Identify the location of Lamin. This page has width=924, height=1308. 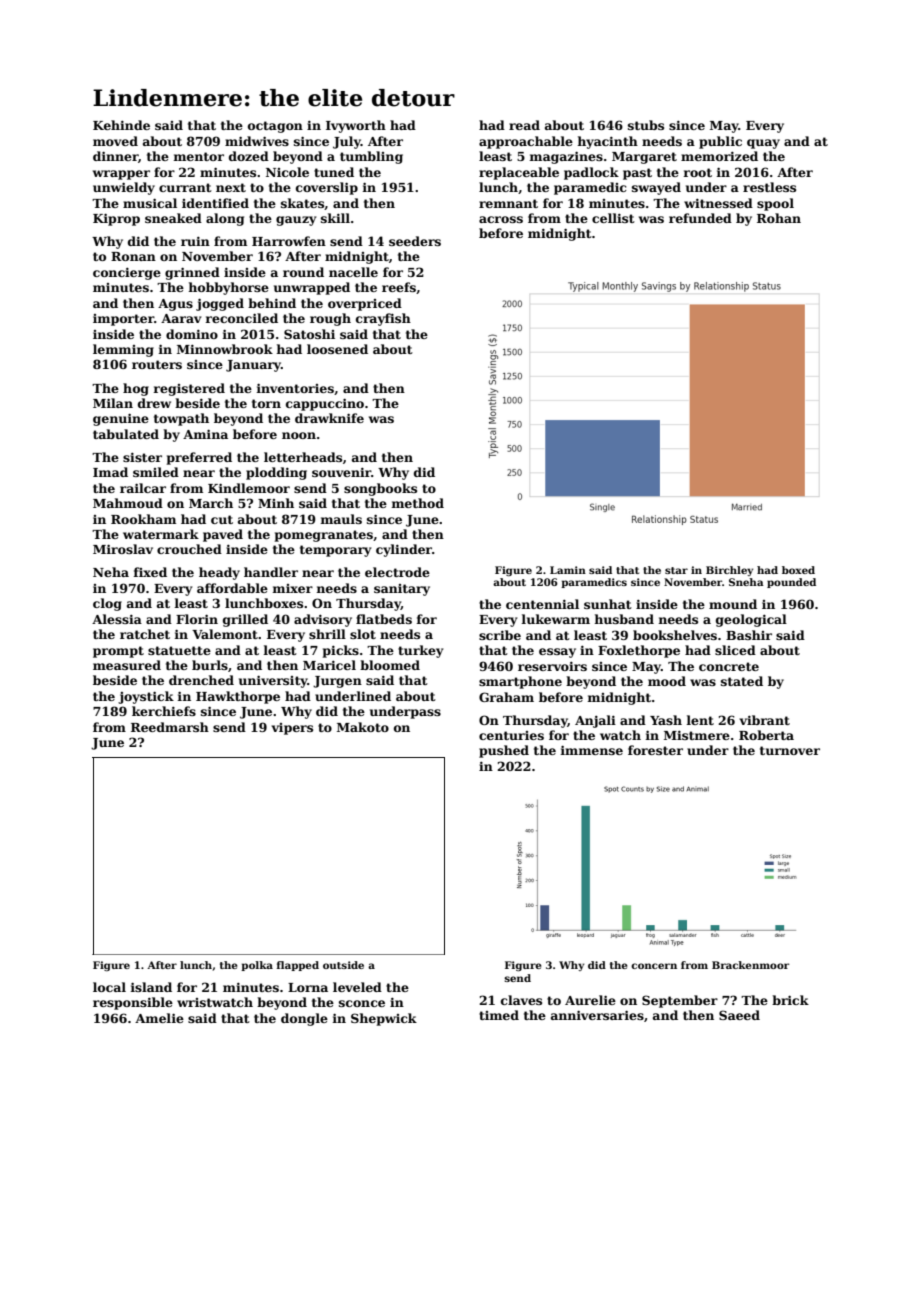
(568, 570).
